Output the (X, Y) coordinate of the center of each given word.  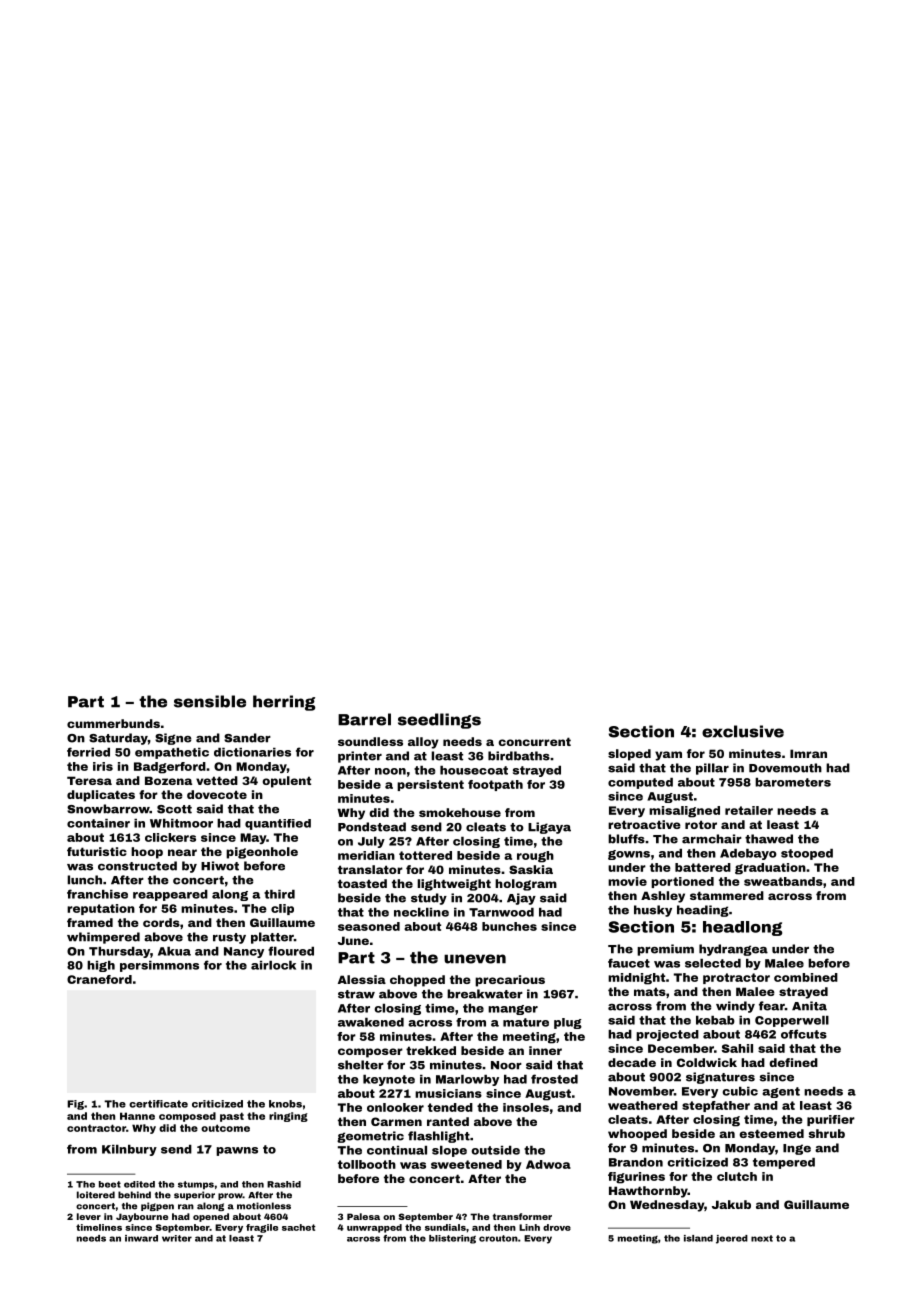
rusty (229, 938)
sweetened (466, 1164)
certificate (158, 1104)
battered (703, 867)
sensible (210, 701)
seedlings (439, 721)
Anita (809, 1006)
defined (793, 1062)
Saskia (531, 869)
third (279, 894)
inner (545, 1050)
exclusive (743, 731)
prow (230, 1196)
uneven (475, 959)
